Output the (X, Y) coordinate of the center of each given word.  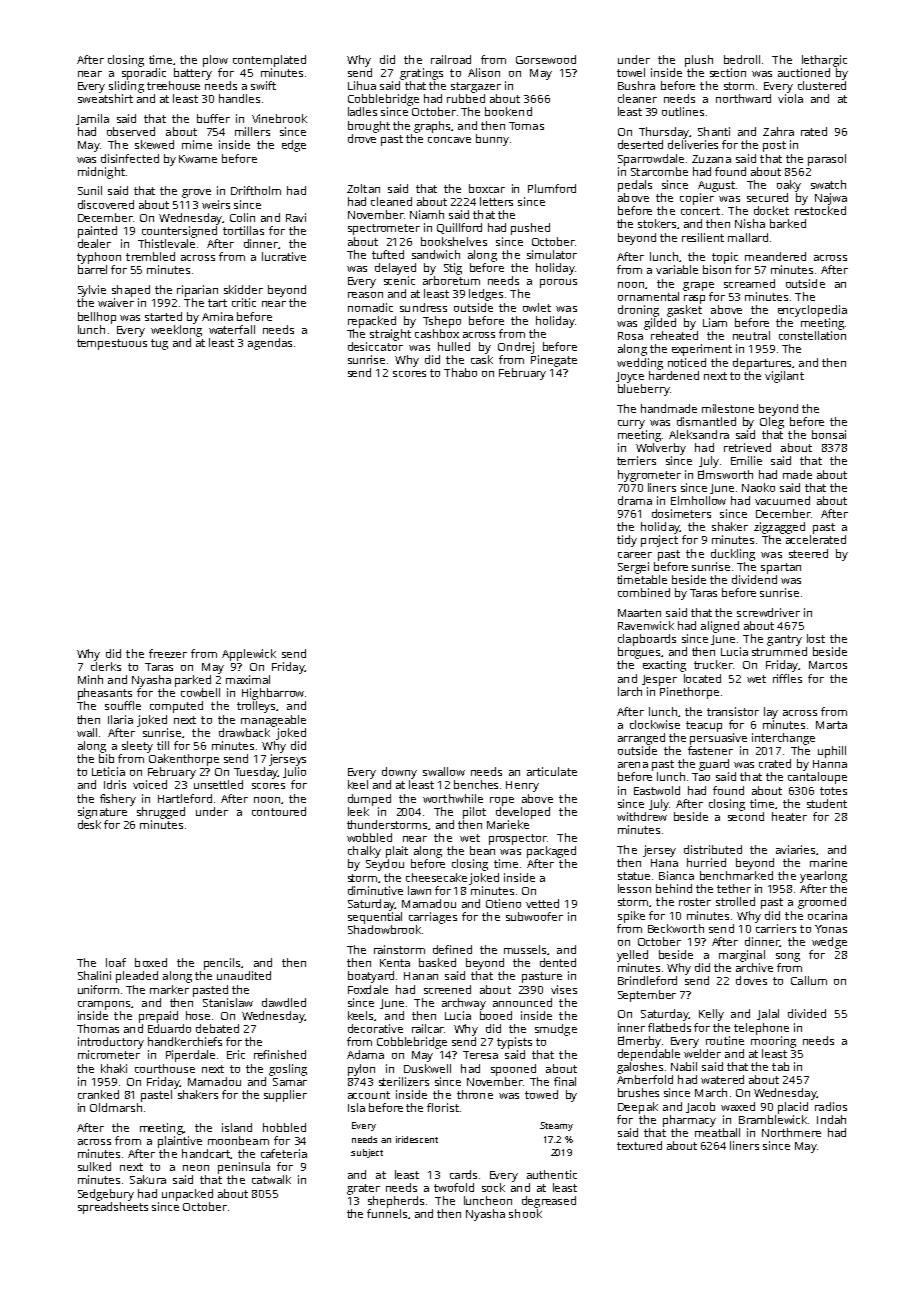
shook (525, 1213)
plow (215, 61)
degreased (549, 1202)
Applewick (249, 655)
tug (159, 344)
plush (699, 61)
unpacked (187, 1195)
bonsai (829, 434)
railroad (451, 59)
